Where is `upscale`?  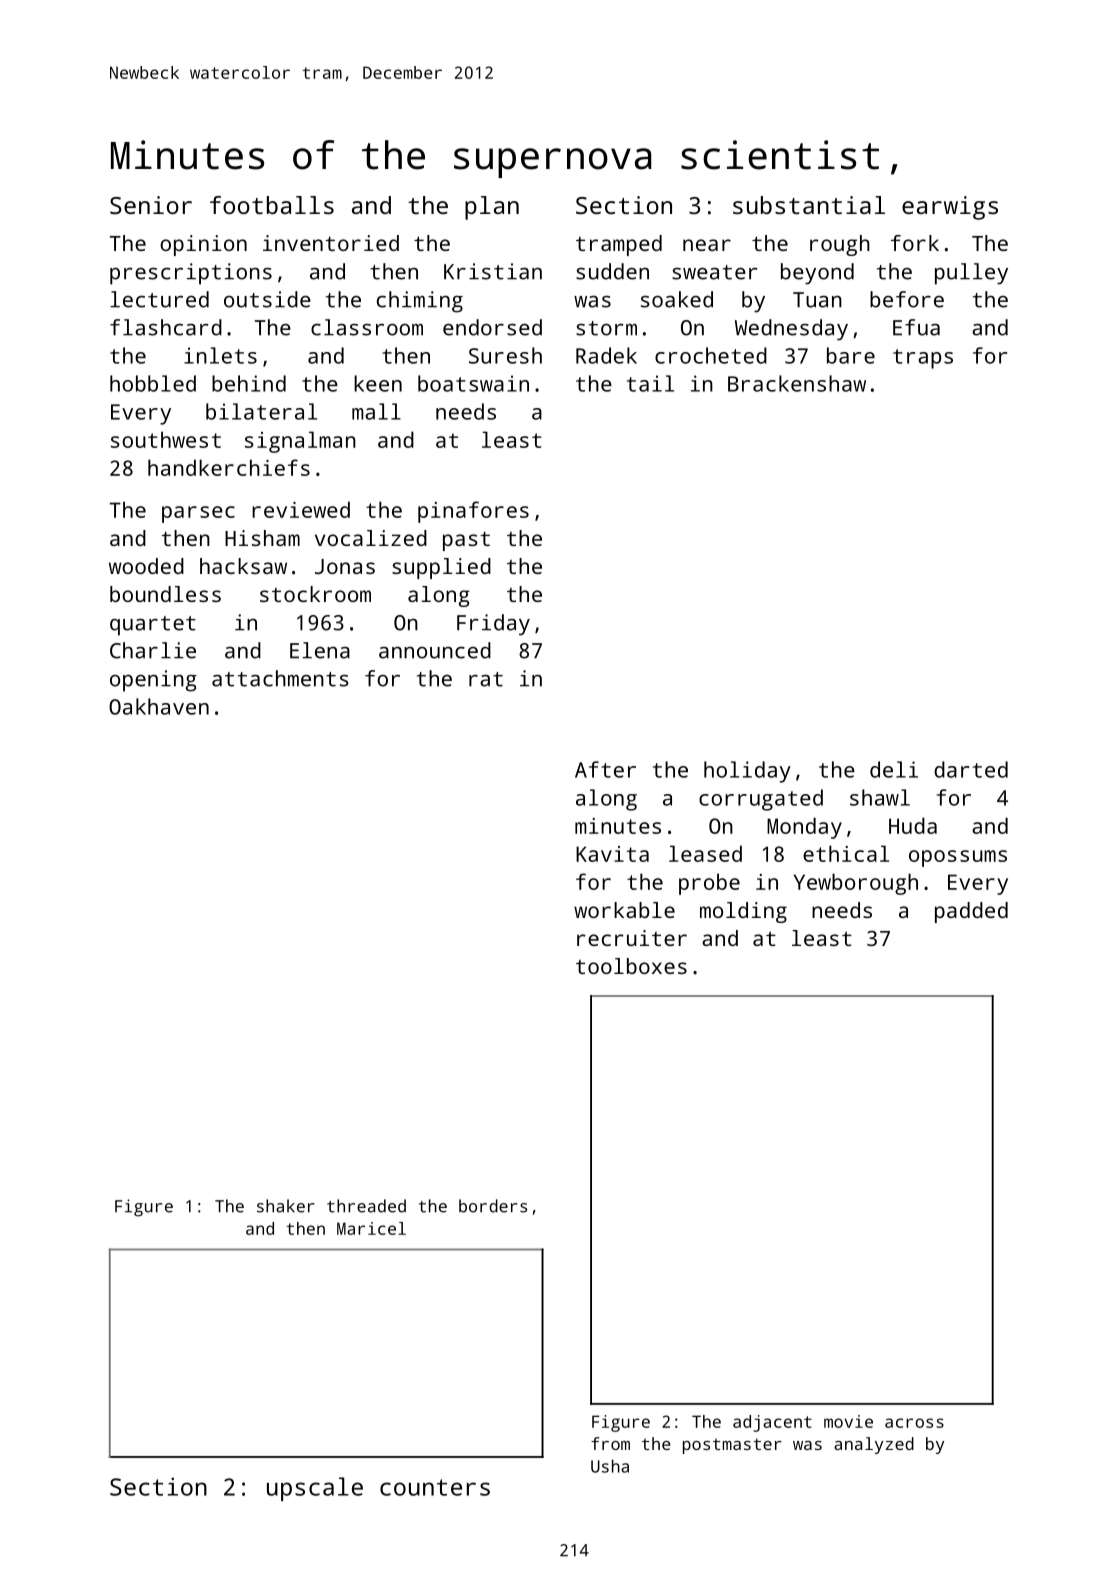 upscale is located at coordinates (315, 1489).
